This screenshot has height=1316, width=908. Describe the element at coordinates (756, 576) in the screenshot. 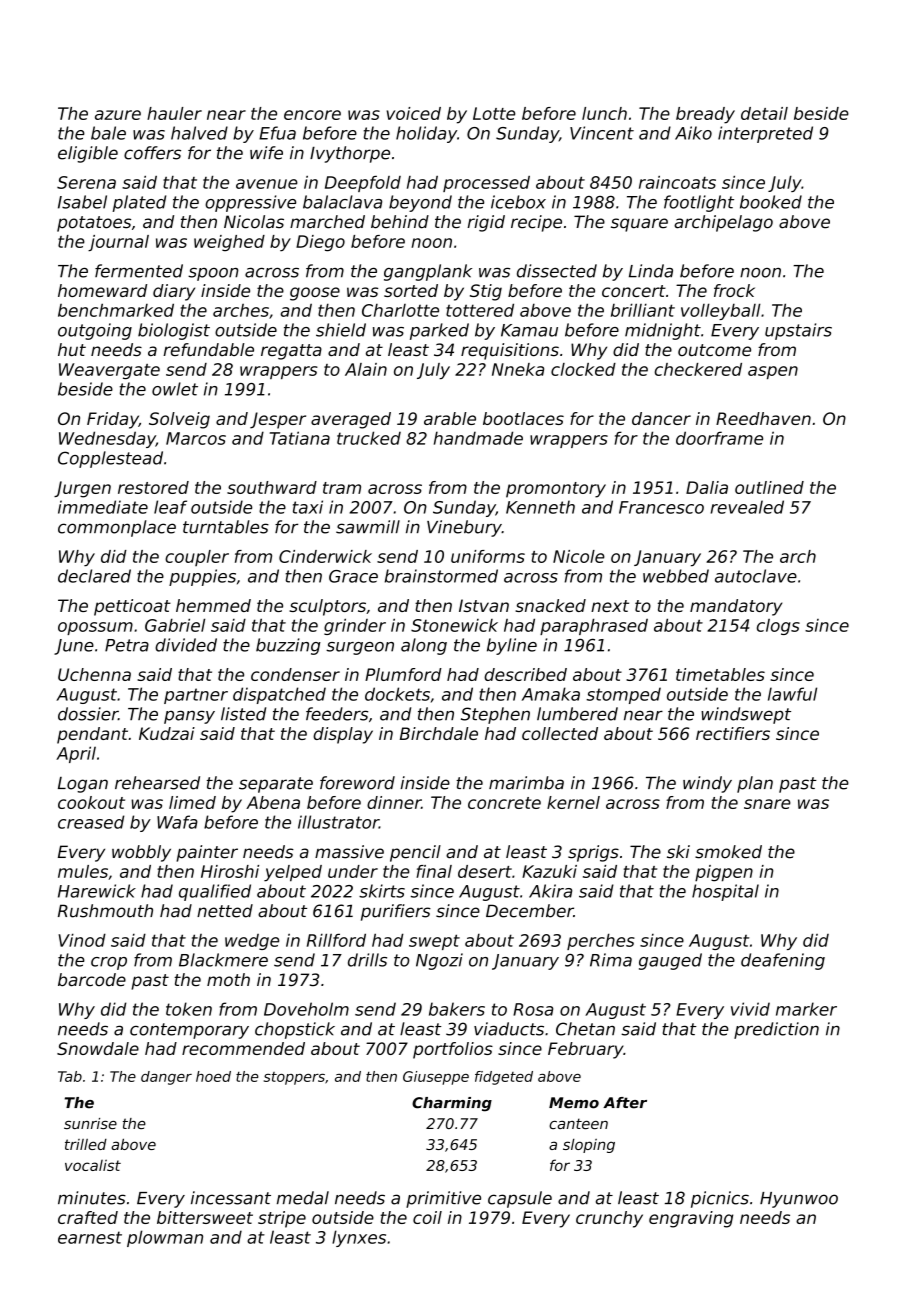

I see `autoclave` at that location.
